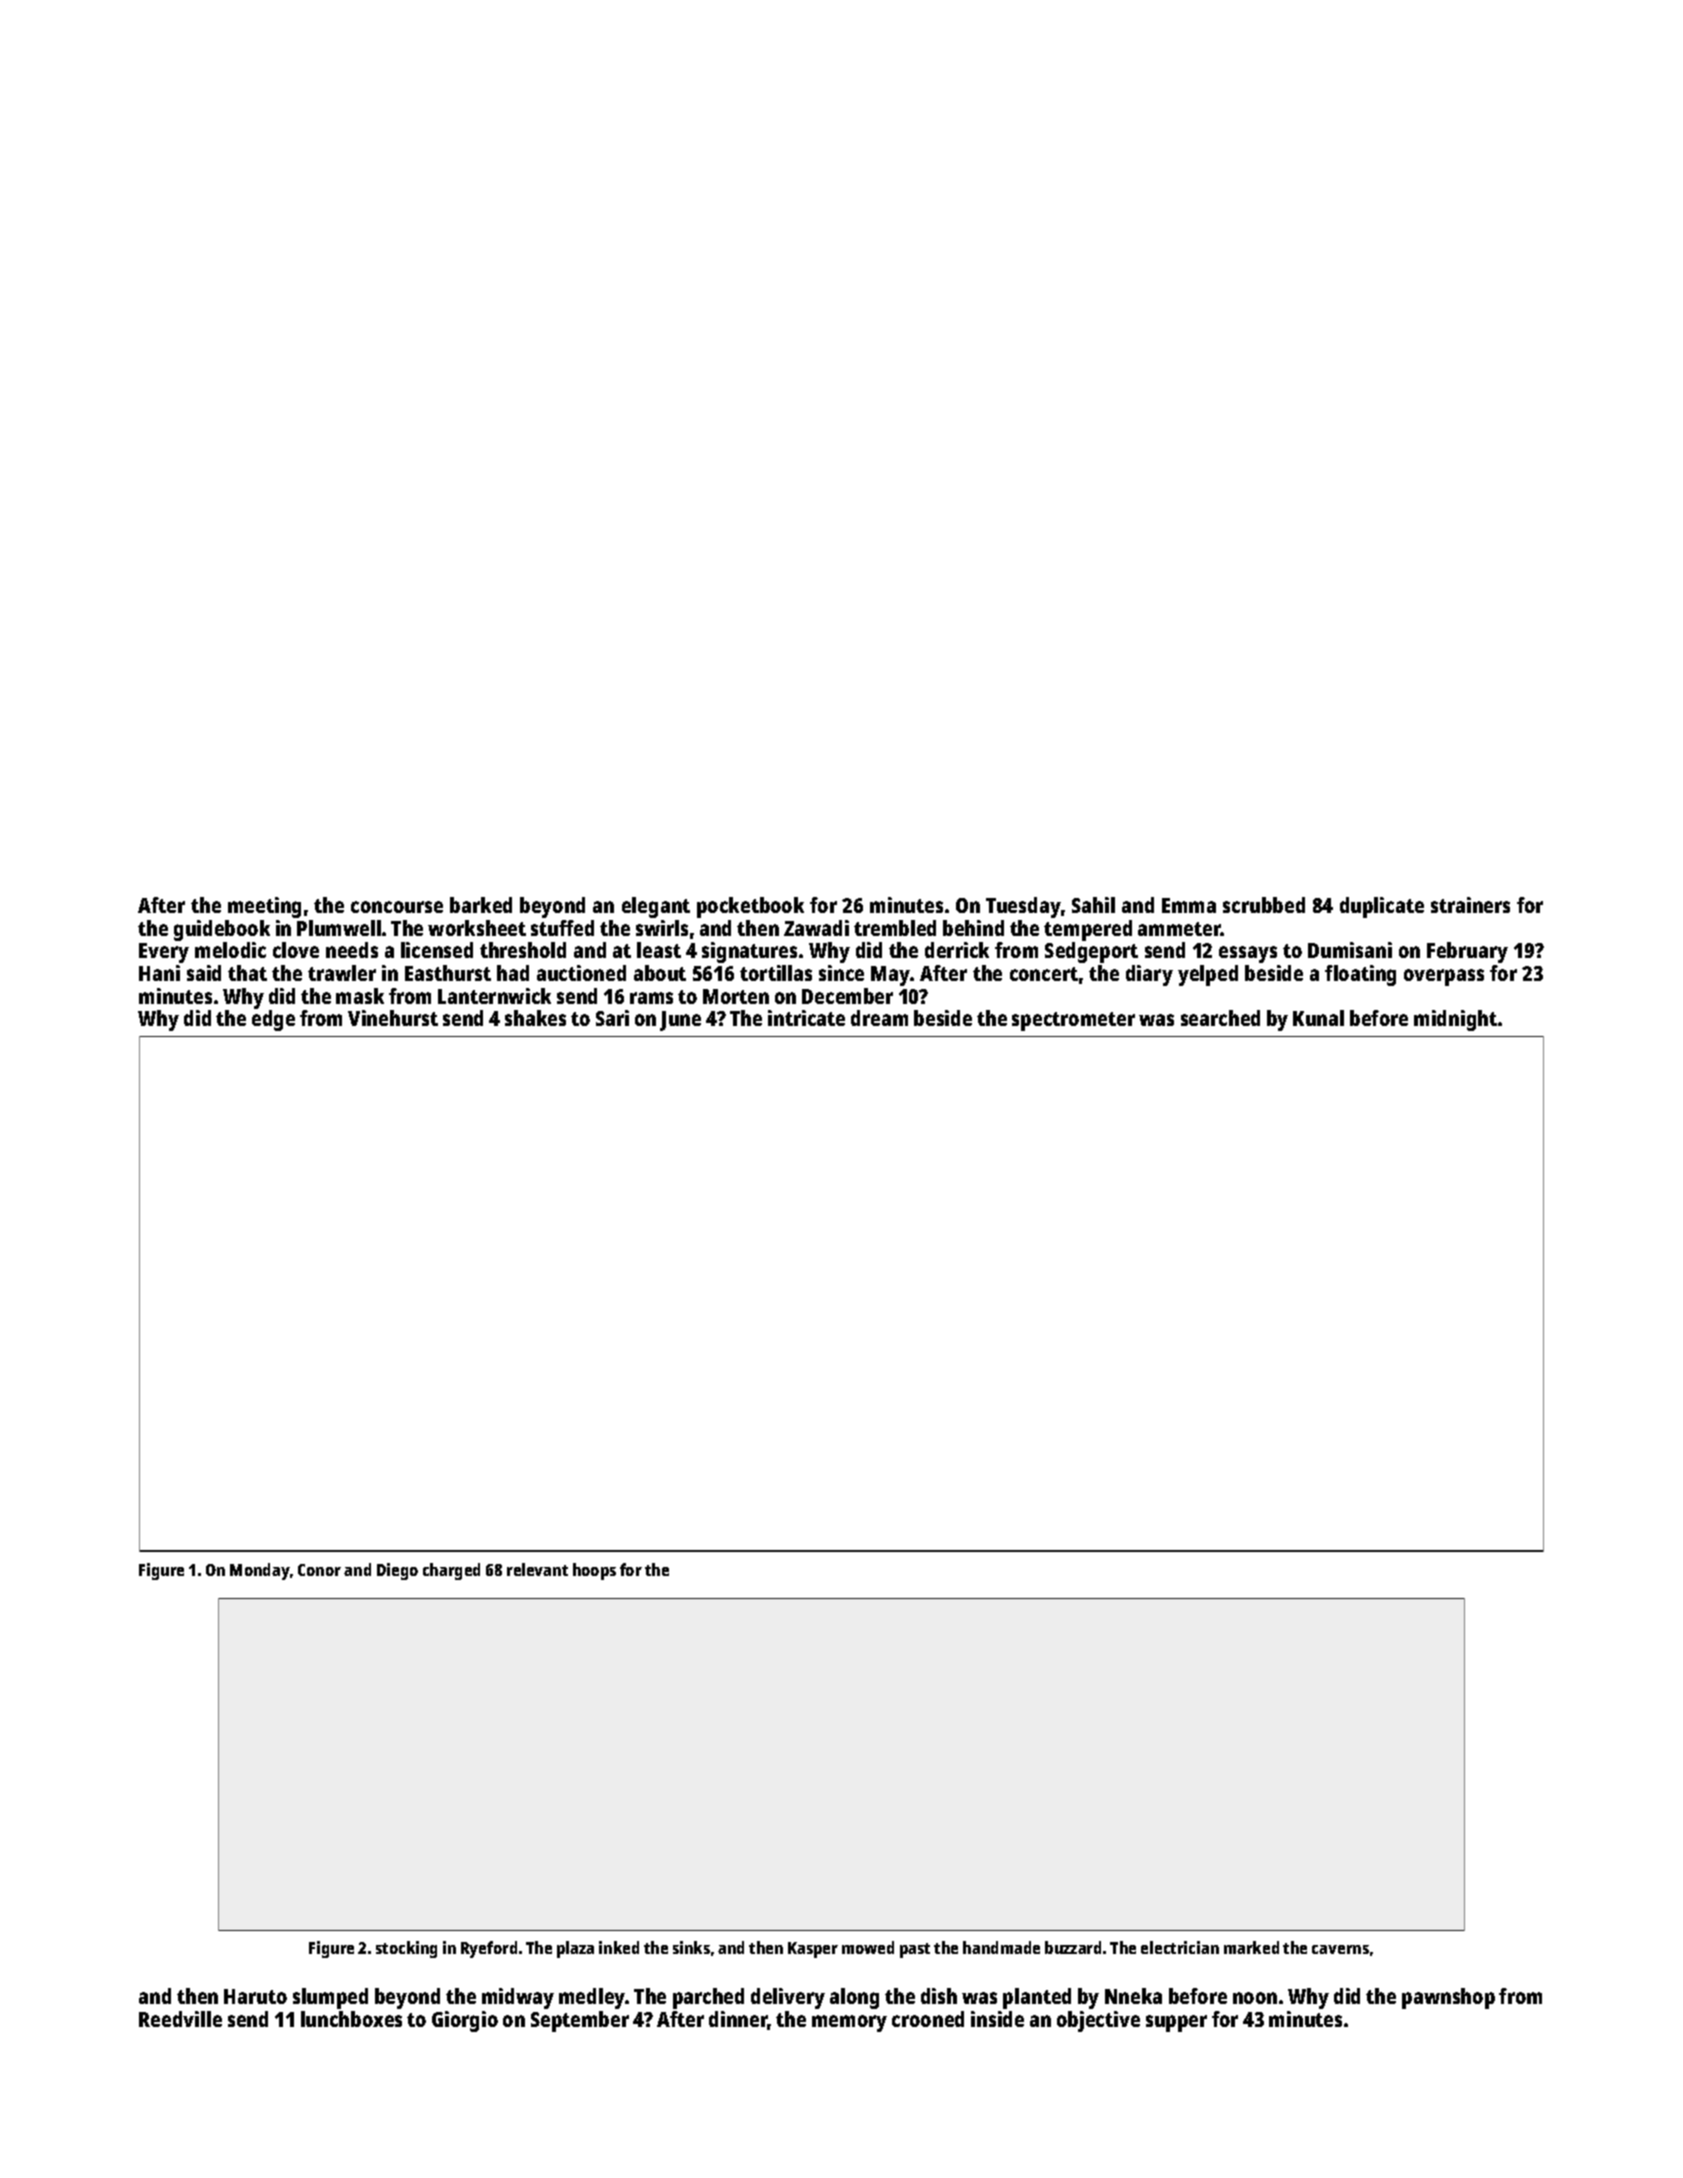 The image size is (1683, 2178). What do you see at coordinates (535, 1018) in the screenshot?
I see `shakes` at bounding box center [535, 1018].
